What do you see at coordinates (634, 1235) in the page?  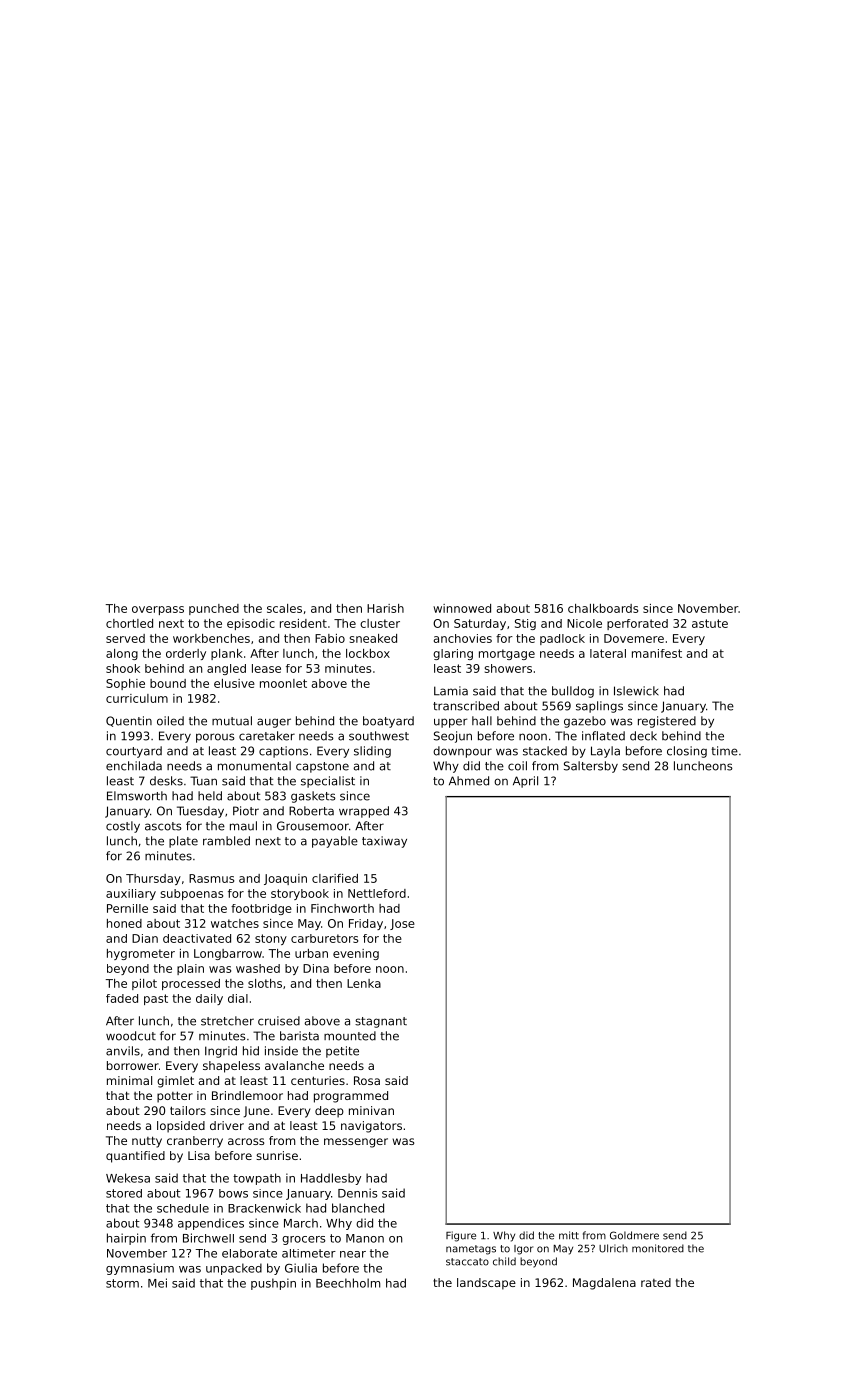 I see `Goldmere` at bounding box center [634, 1235].
